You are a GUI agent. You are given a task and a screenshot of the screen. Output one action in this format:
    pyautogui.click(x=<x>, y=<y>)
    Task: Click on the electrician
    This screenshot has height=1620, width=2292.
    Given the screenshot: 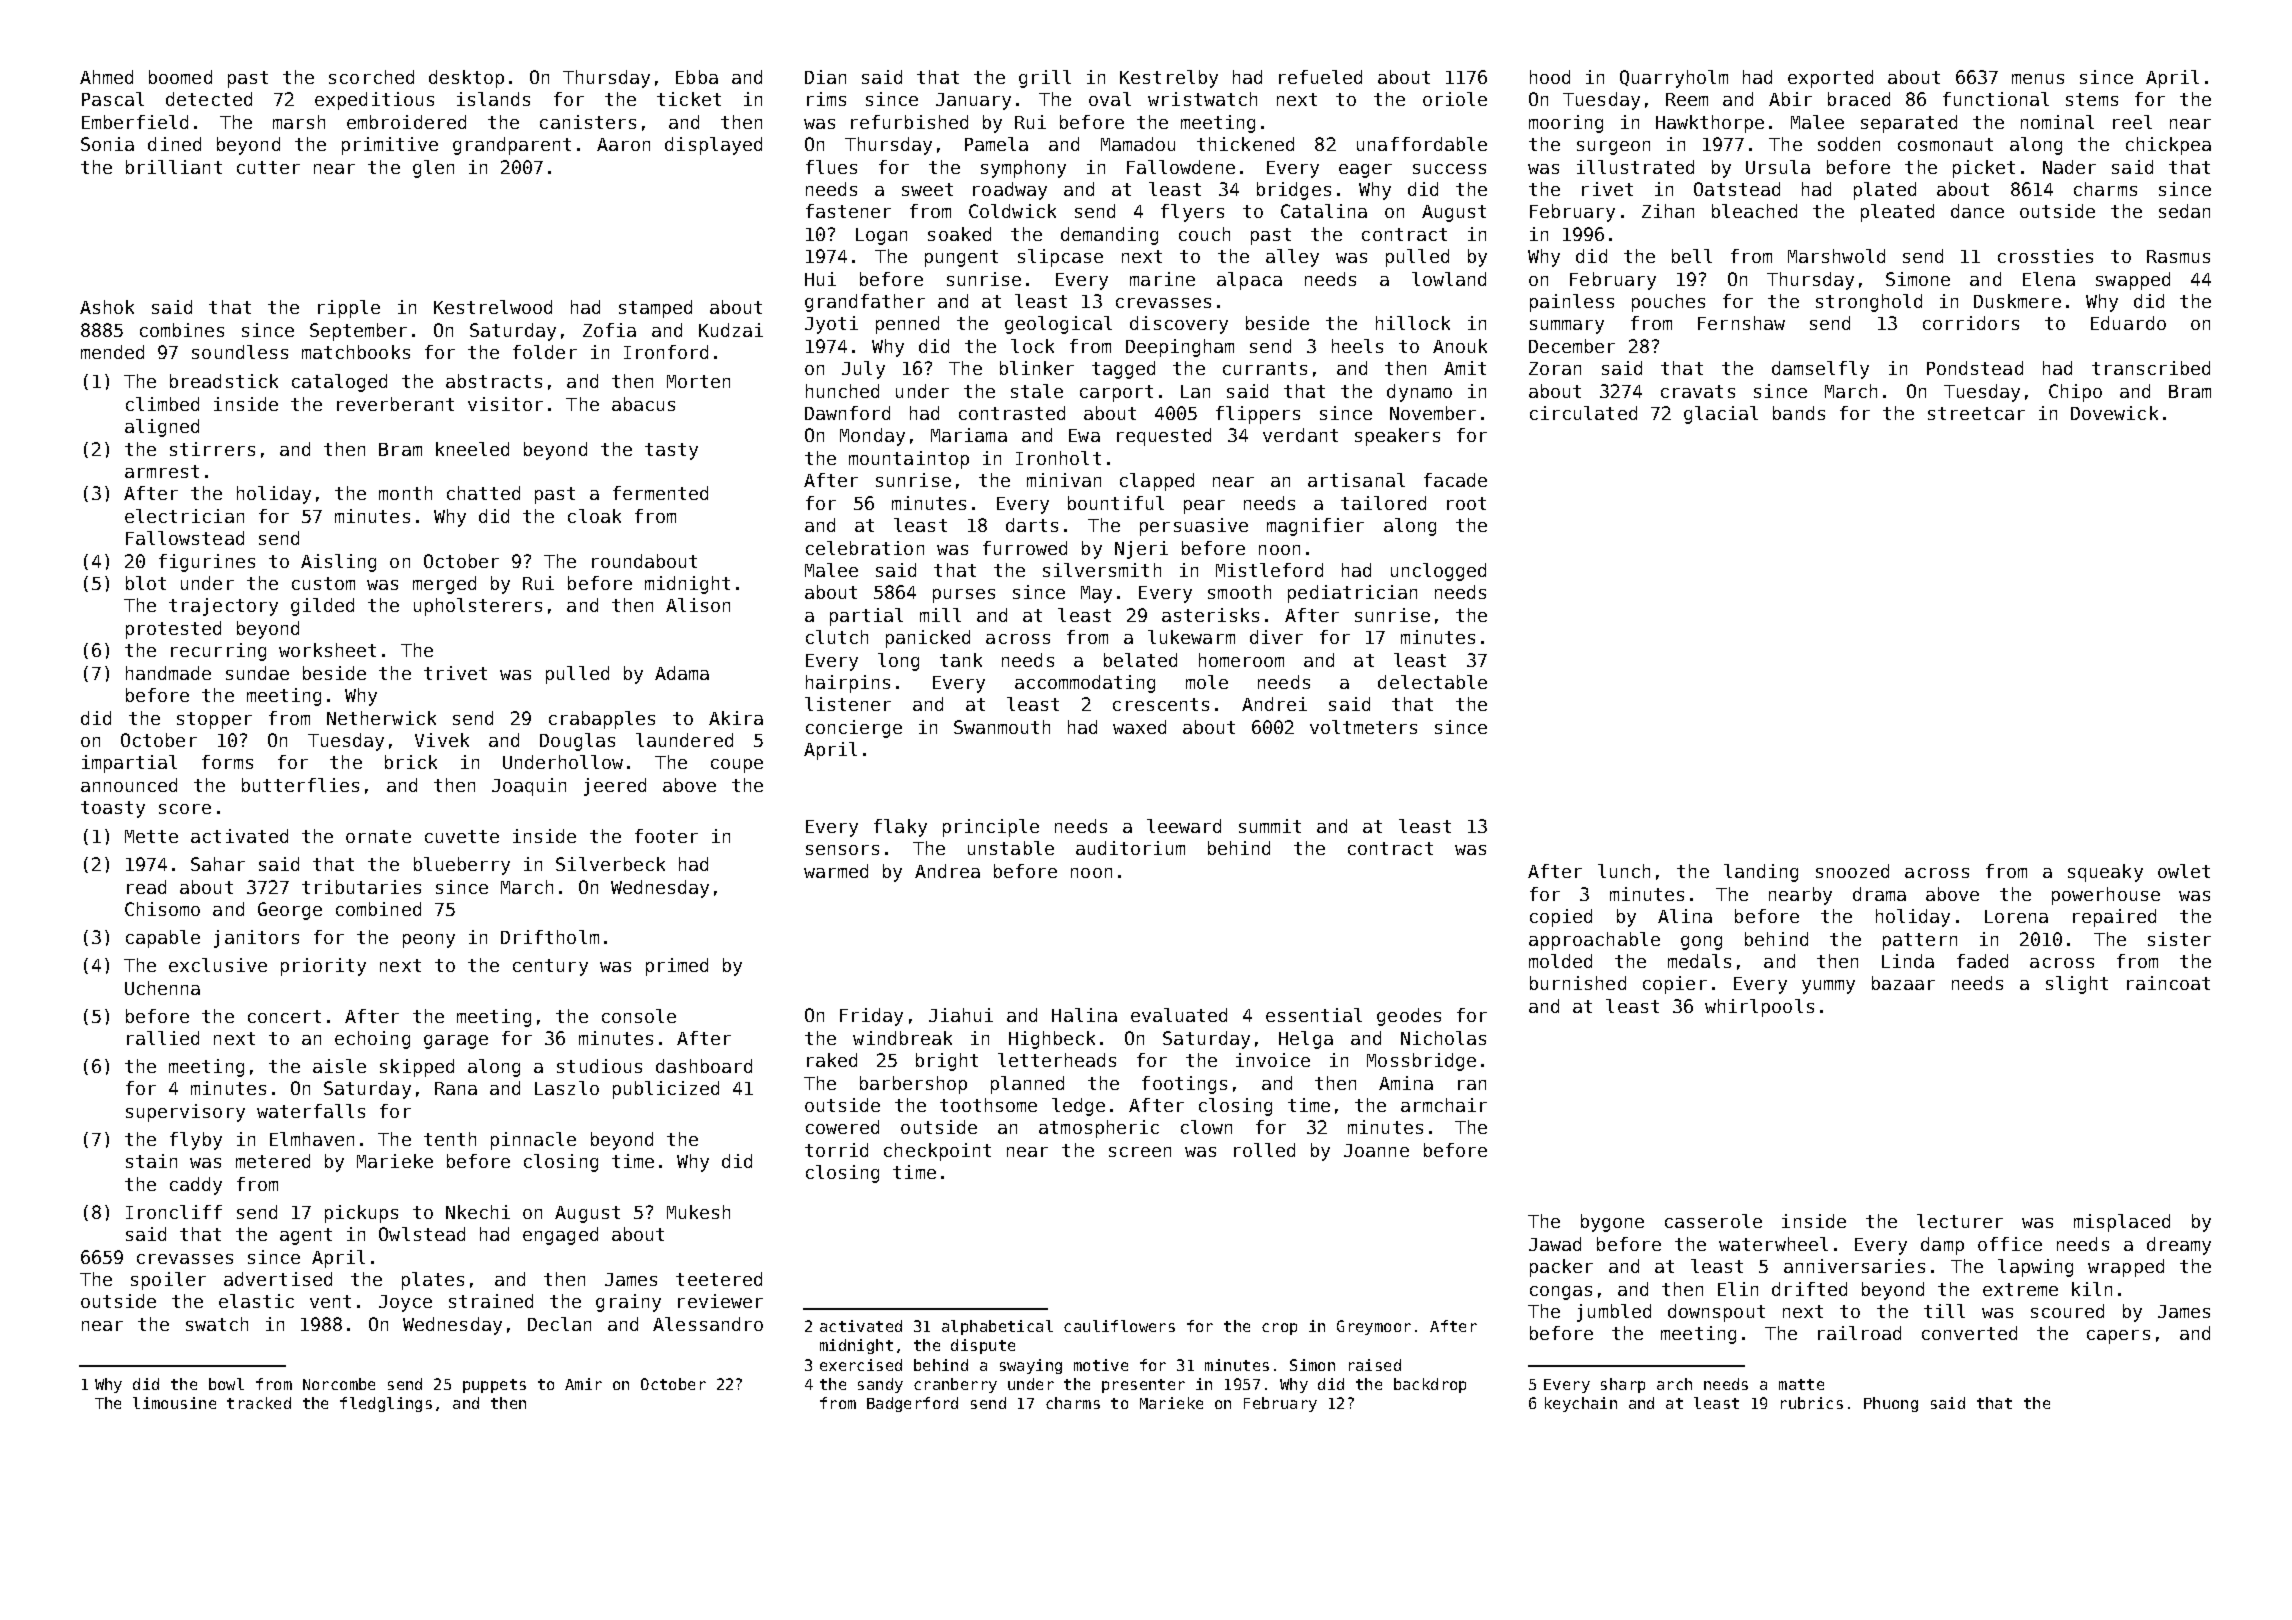 What is the action you would take?
    pyautogui.click(x=184, y=516)
